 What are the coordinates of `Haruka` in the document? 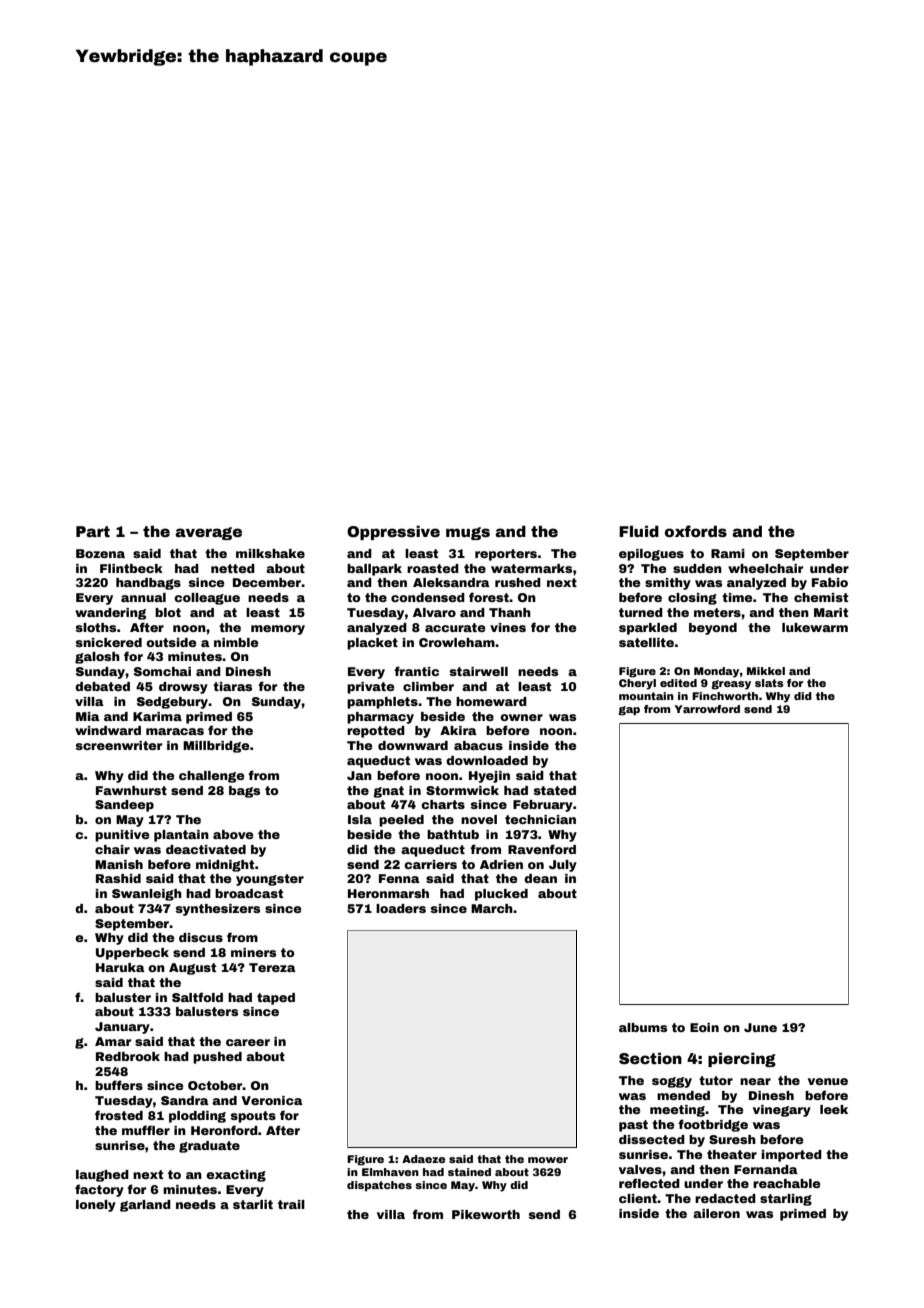 It's located at (120, 967).
